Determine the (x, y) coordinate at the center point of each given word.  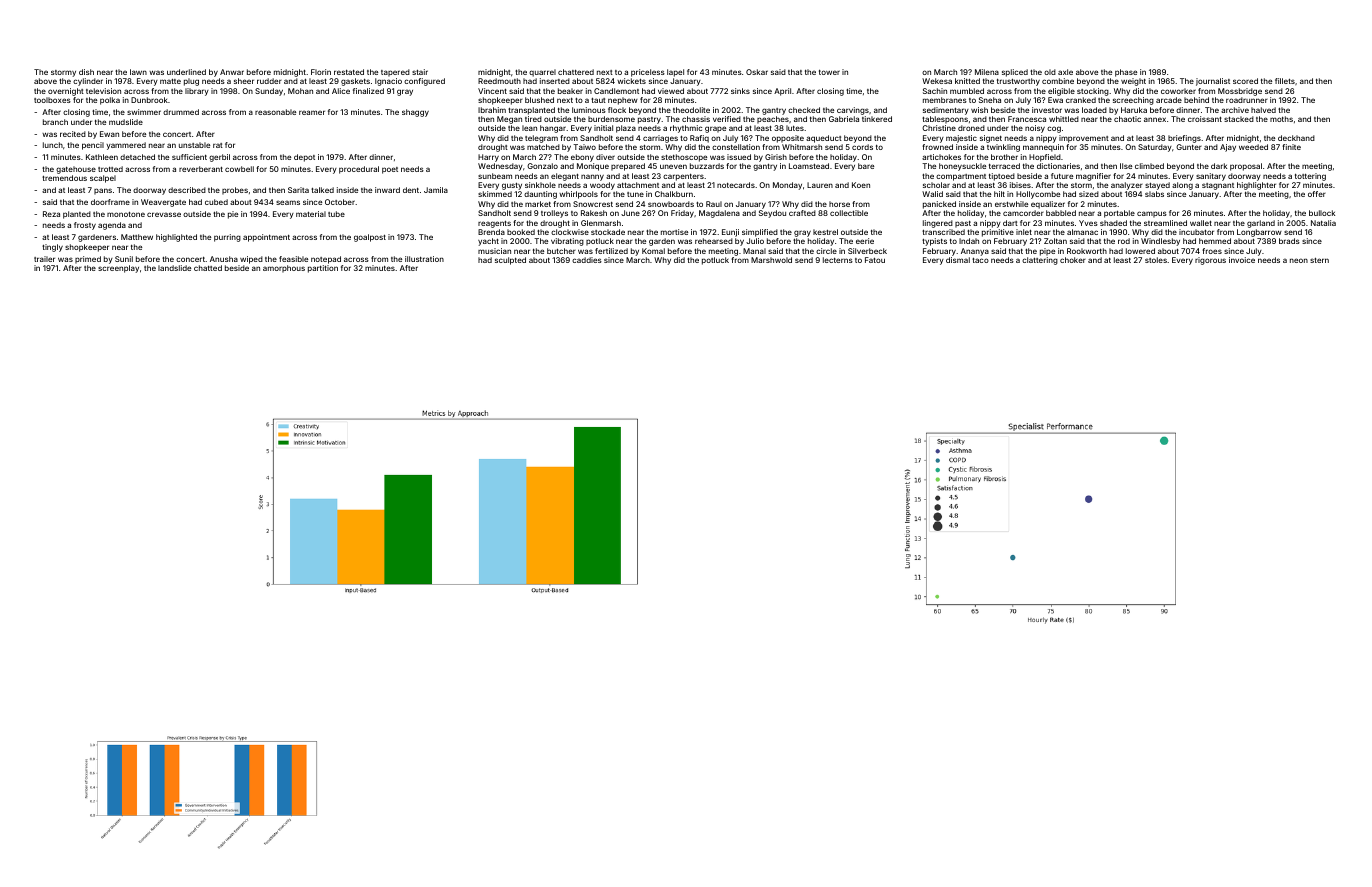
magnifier (1093, 177)
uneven (673, 166)
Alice (341, 91)
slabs (1154, 194)
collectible (849, 213)
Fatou (875, 260)
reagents (494, 224)
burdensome (611, 119)
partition (323, 269)
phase (1126, 73)
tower (829, 72)
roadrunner (1247, 100)
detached (137, 157)
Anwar (232, 72)
